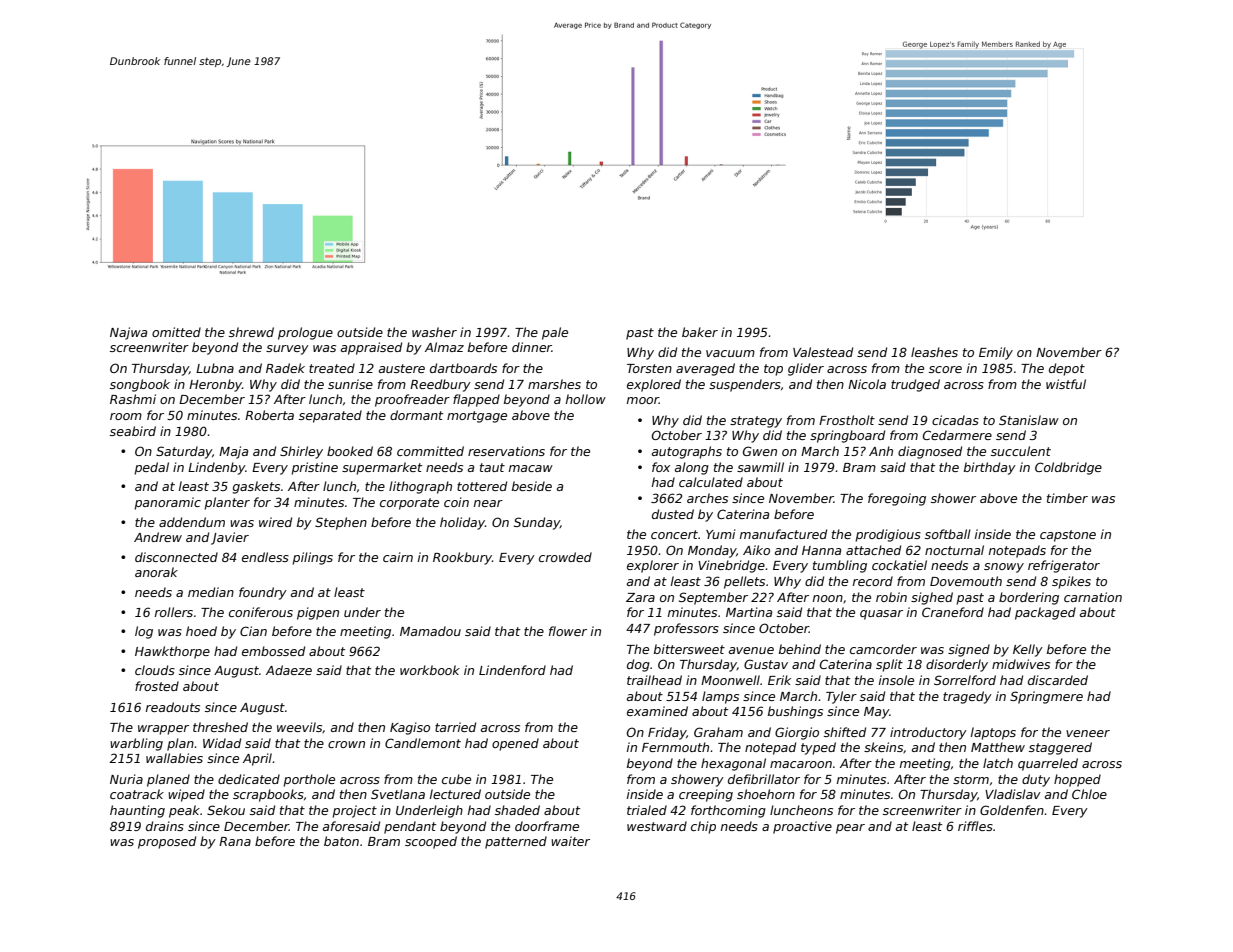  Describe the element at coordinates (654, 680) in the page. I see `trailhead` at that location.
